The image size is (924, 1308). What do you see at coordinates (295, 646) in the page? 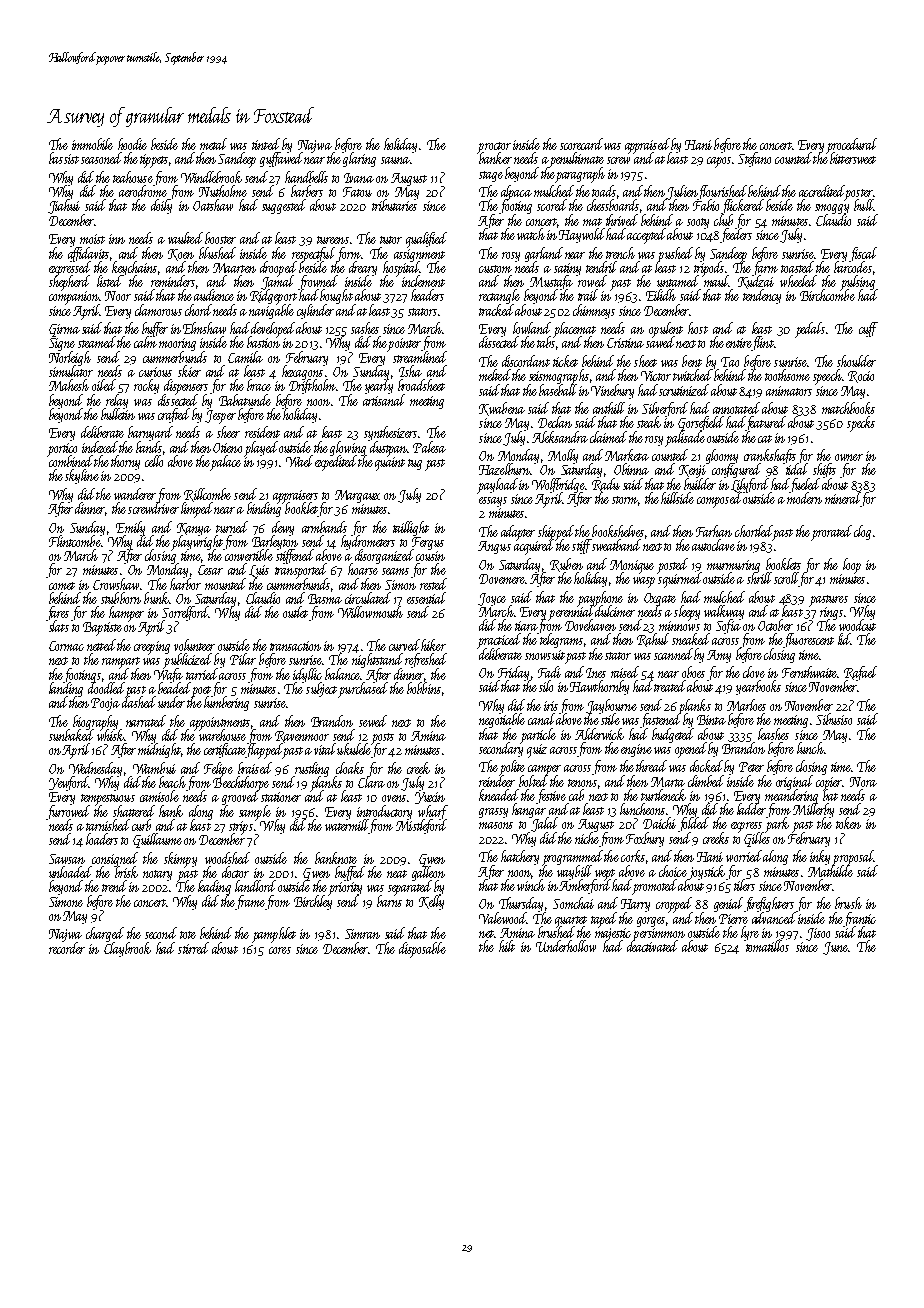
I see `transaction` at bounding box center [295, 646].
